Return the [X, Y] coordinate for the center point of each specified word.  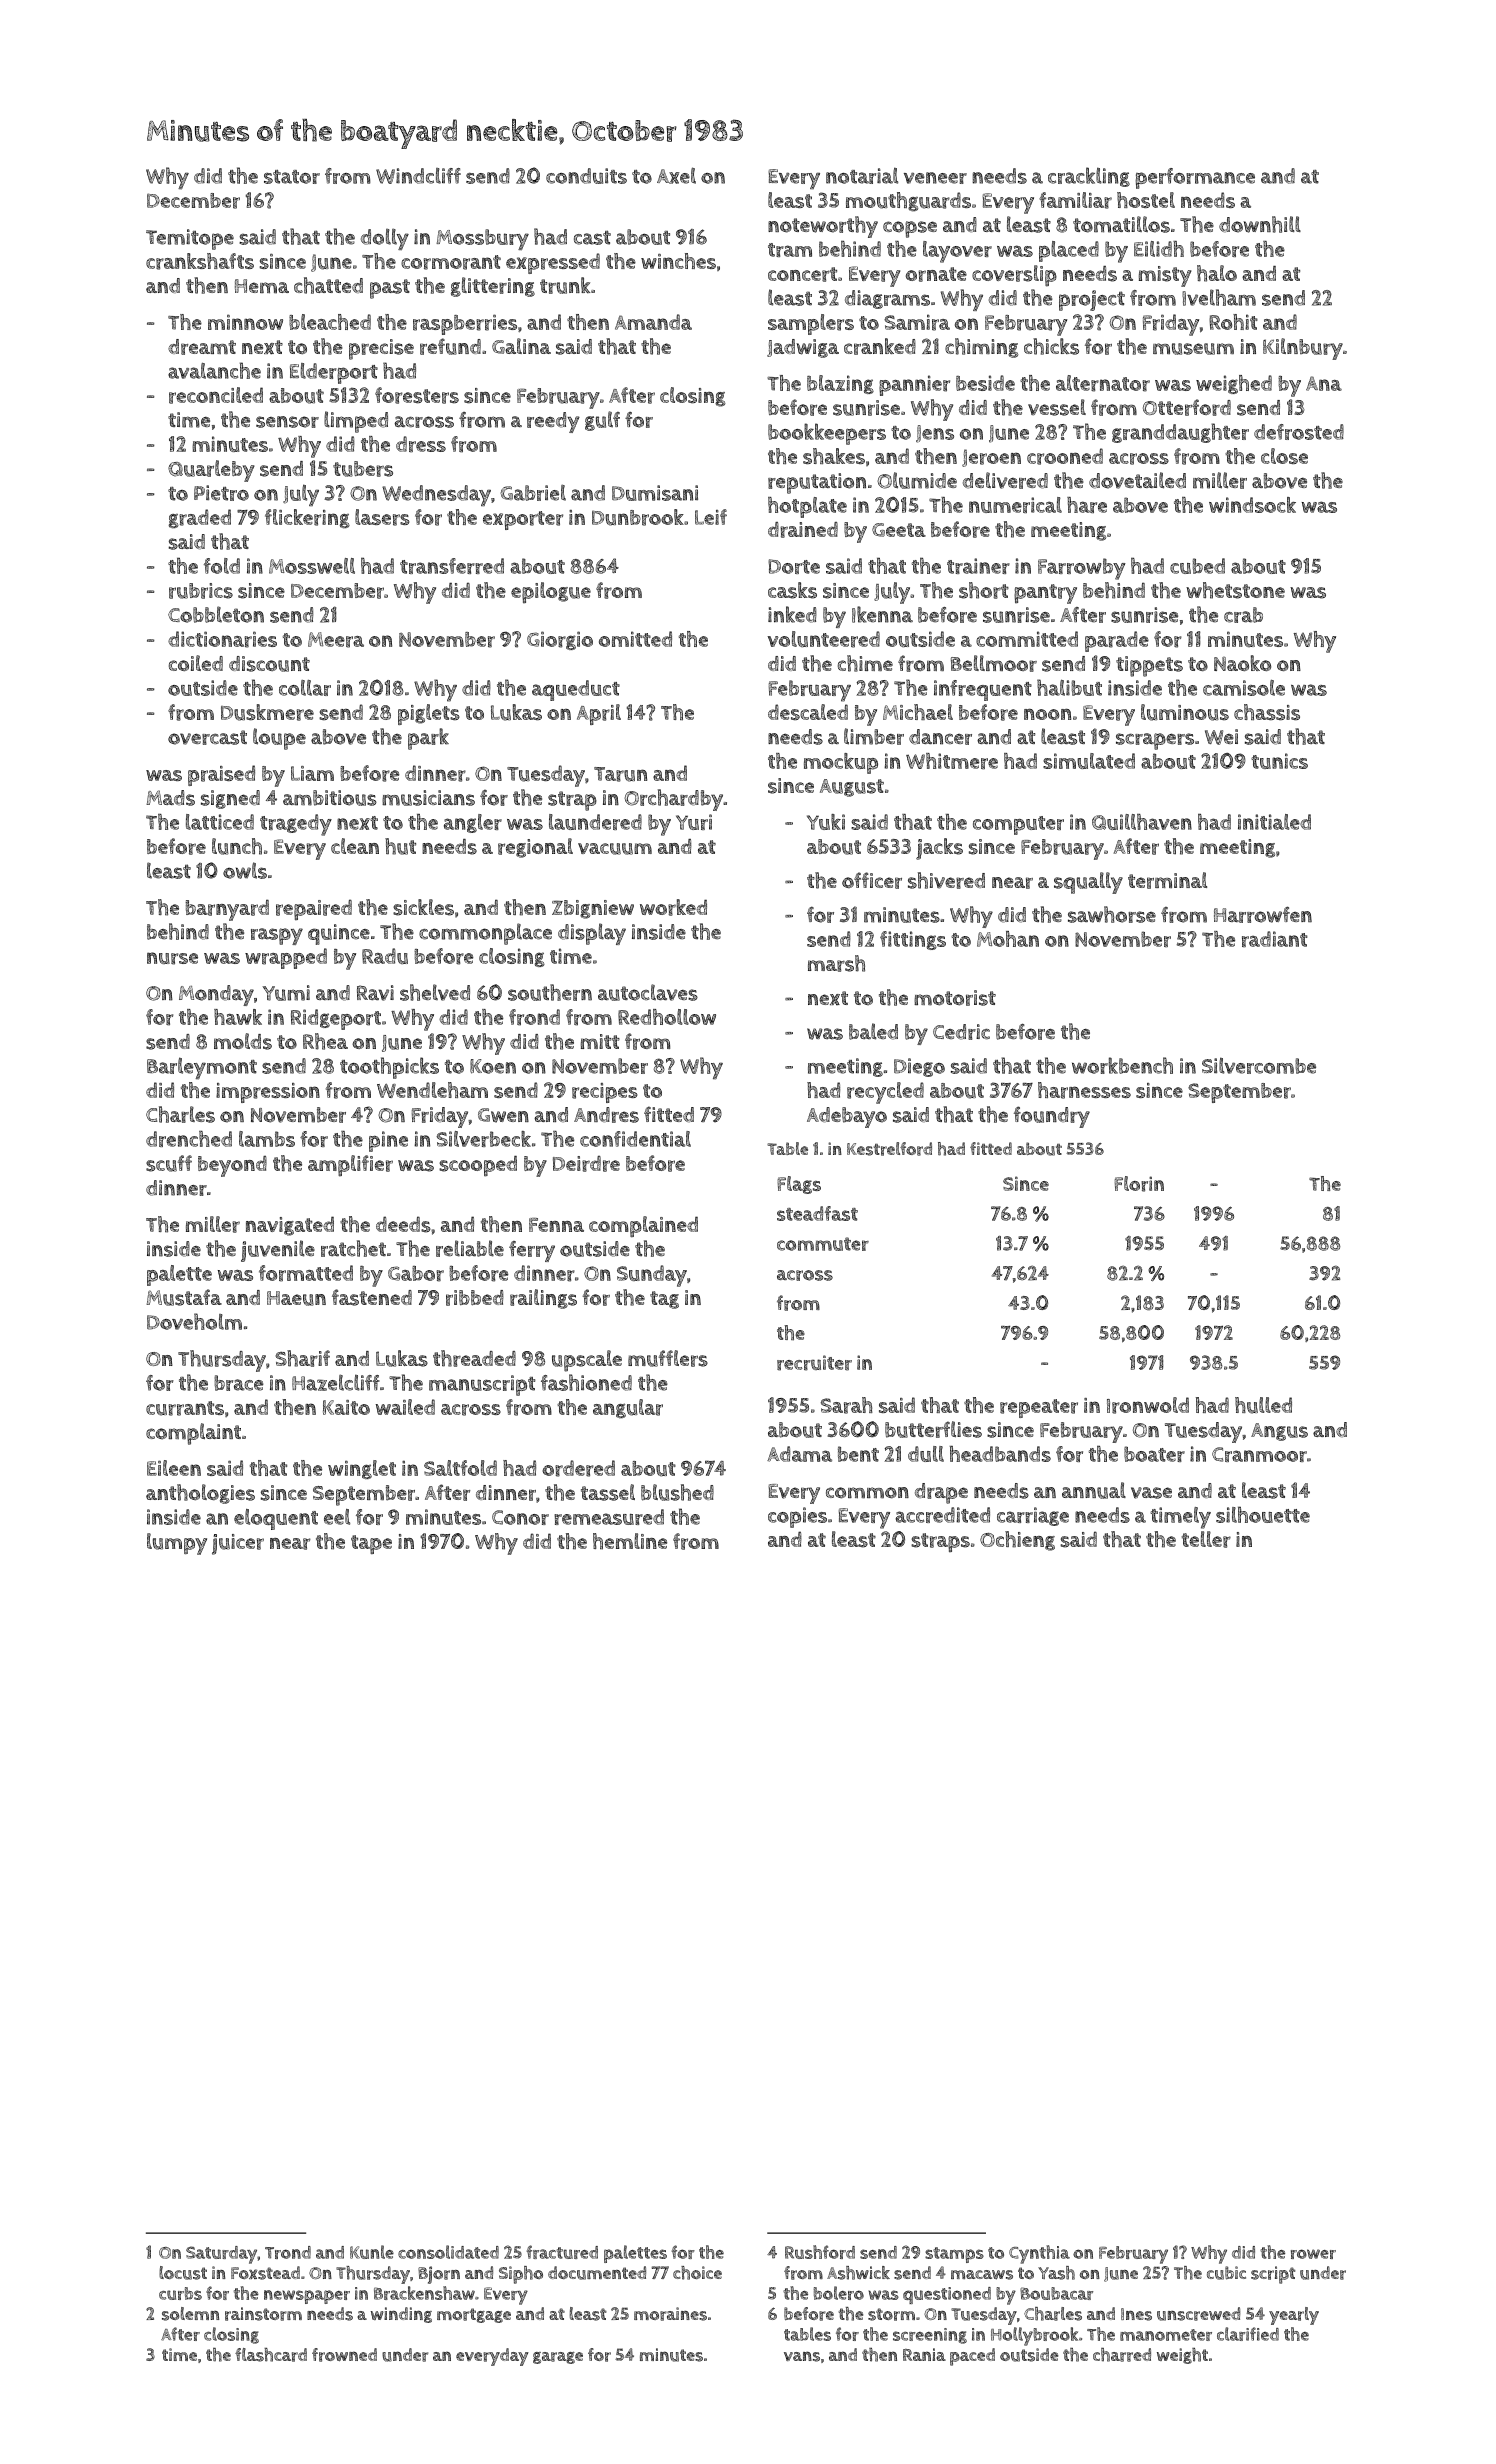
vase [1151, 1493]
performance [1195, 178]
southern [550, 992]
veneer [935, 178]
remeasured [609, 1517]
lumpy [177, 1544]
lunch [237, 846]
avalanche [214, 370]
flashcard [271, 2355]
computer [1018, 825]
